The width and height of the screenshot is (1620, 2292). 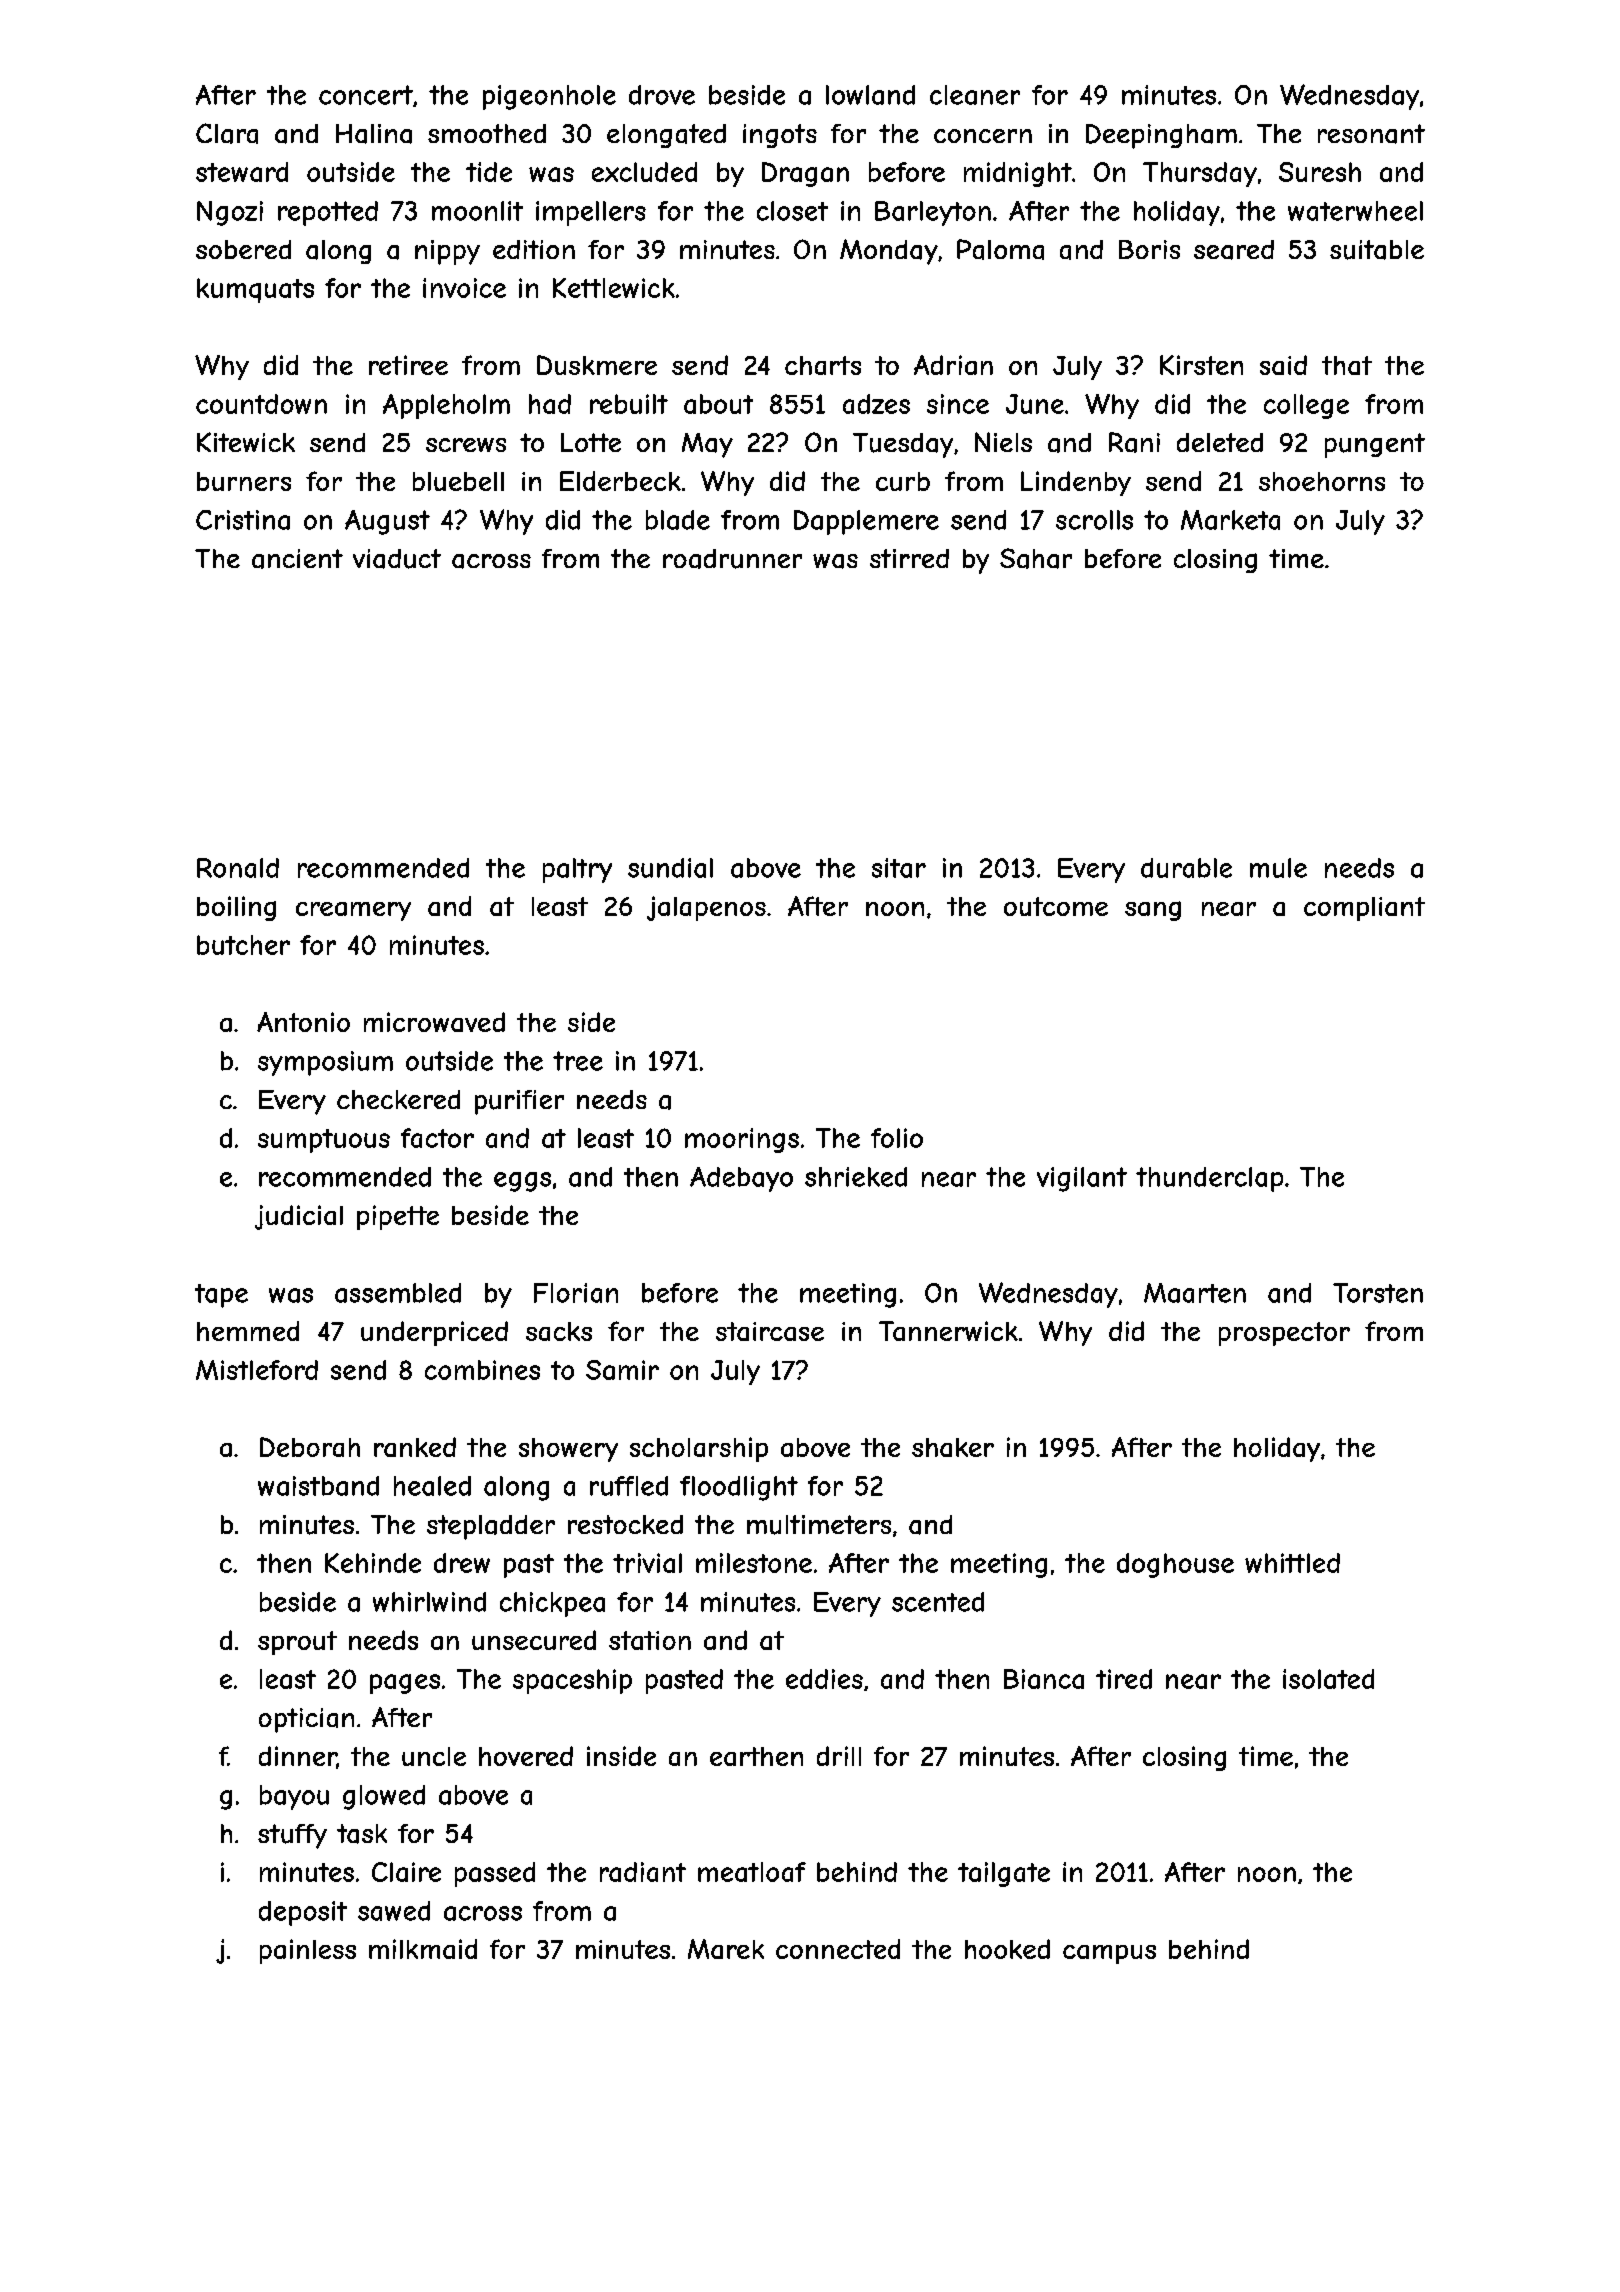 I want to click on painless, so click(x=308, y=1951).
